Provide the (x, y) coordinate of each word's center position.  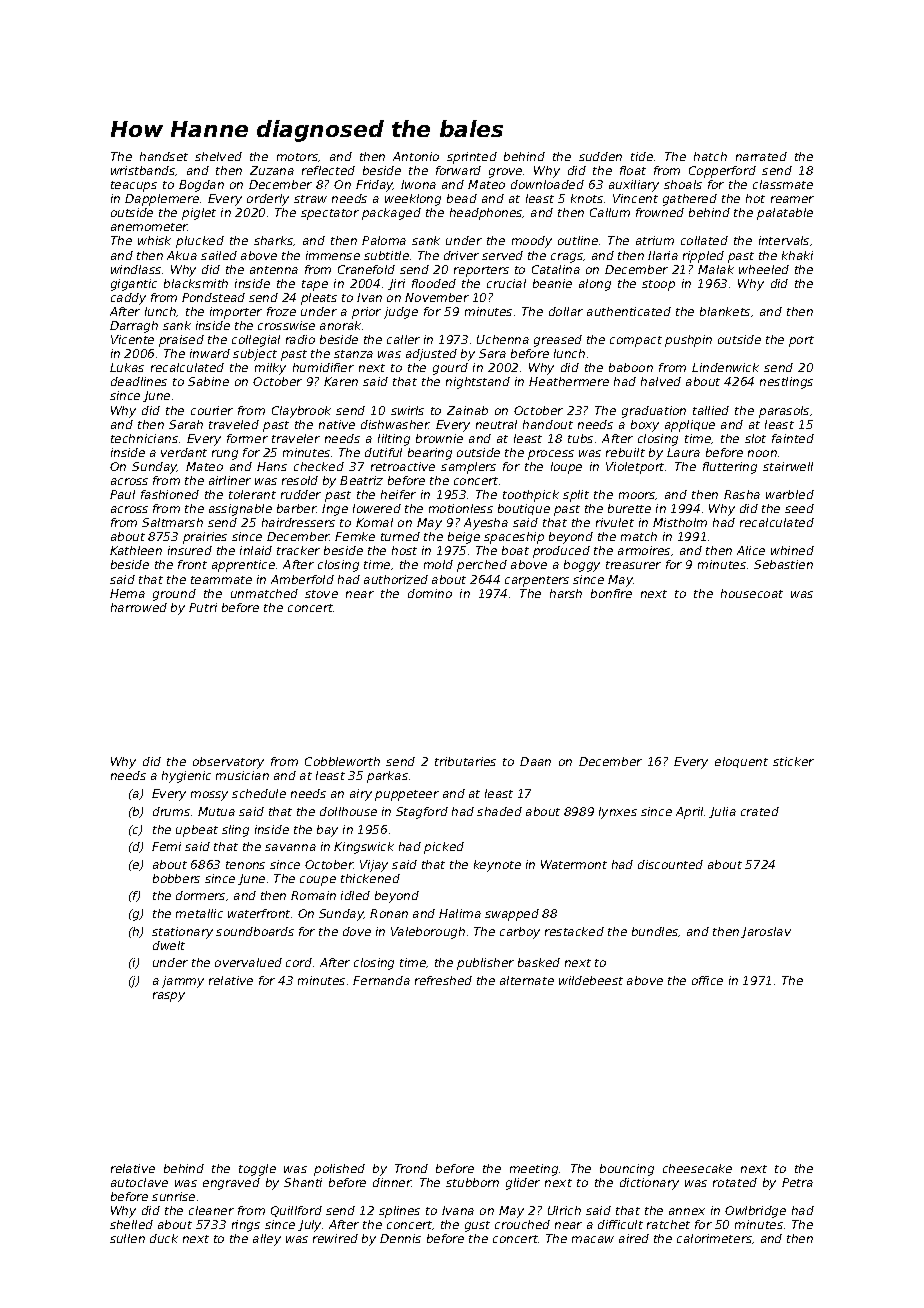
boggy (582, 566)
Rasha (742, 494)
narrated (761, 156)
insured (190, 550)
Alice (751, 550)
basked (539, 962)
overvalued (248, 962)
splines (399, 1212)
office (707, 980)
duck (164, 1238)
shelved (218, 156)
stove (321, 594)
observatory (228, 763)
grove (505, 173)
